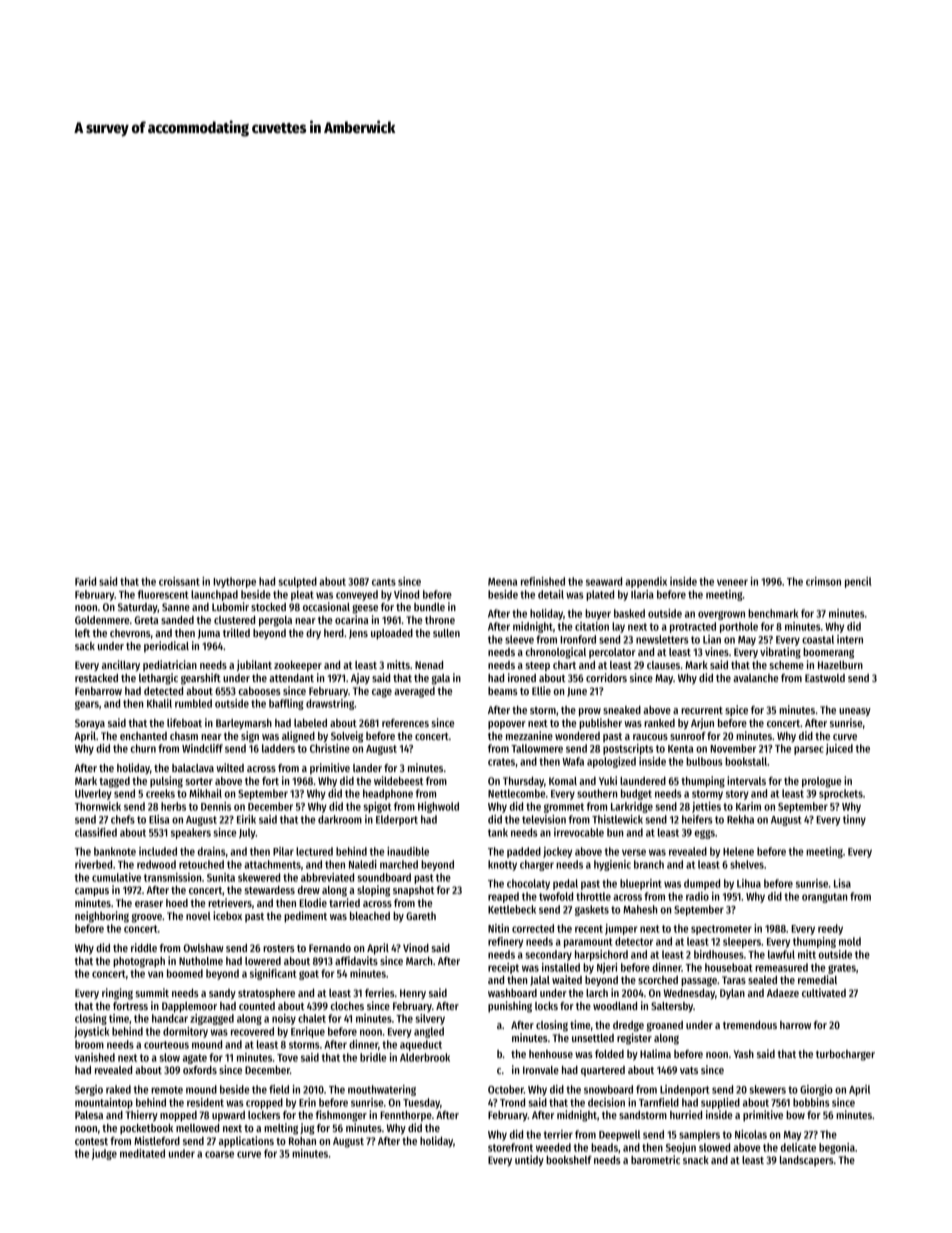 The height and width of the document is (1233, 952). What do you see at coordinates (533, 928) in the document?
I see `corrected` at bounding box center [533, 928].
